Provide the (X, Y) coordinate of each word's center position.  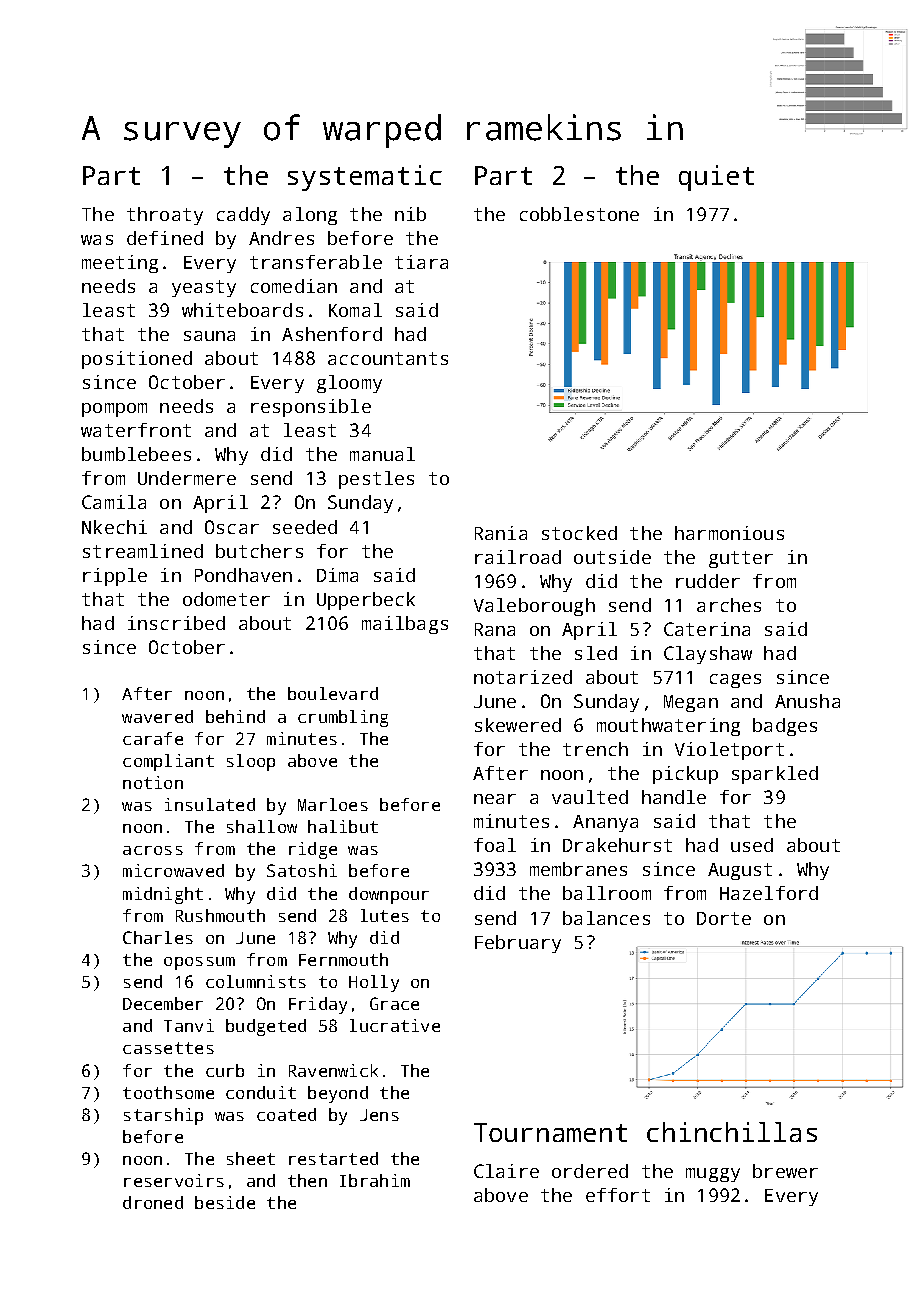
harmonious (729, 533)
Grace (394, 1003)
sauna (209, 336)
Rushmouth (220, 915)
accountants (388, 358)
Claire (506, 1171)
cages (735, 681)
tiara (421, 262)
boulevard (333, 693)
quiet (716, 178)
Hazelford (769, 893)
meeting (120, 264)
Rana (495, 629)
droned (153, 1202)
